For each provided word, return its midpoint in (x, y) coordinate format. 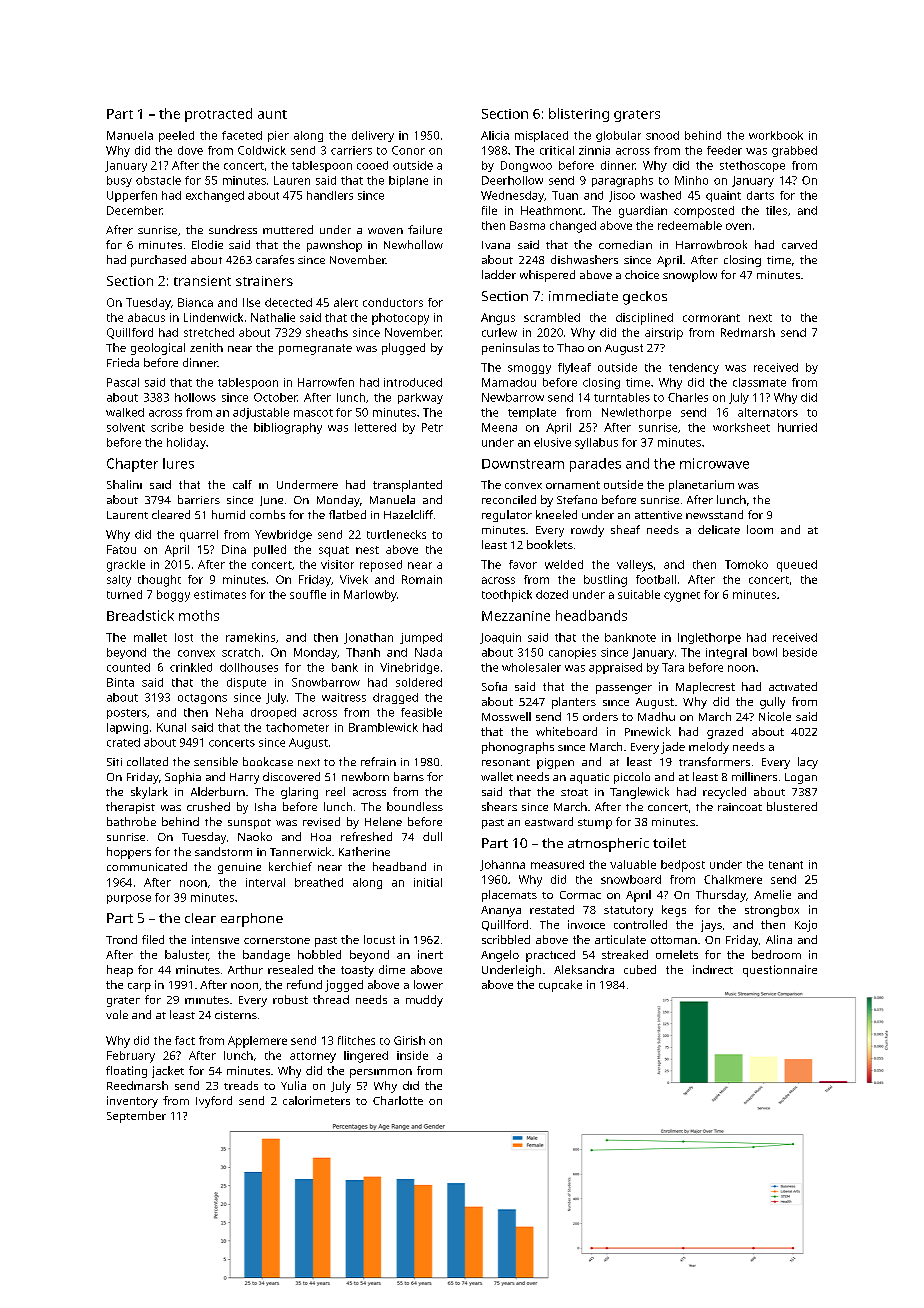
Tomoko (746, 564)
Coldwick (262, 150)
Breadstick (140, 615)
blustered (792, 806)
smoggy (529, 369)
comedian (625, 244)
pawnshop (334, 246)
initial (428, 882)
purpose (129, 899)
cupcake (560, 986)
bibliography (288, 428)
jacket (168, 1072)
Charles (688, 397)
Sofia (494, 686)
